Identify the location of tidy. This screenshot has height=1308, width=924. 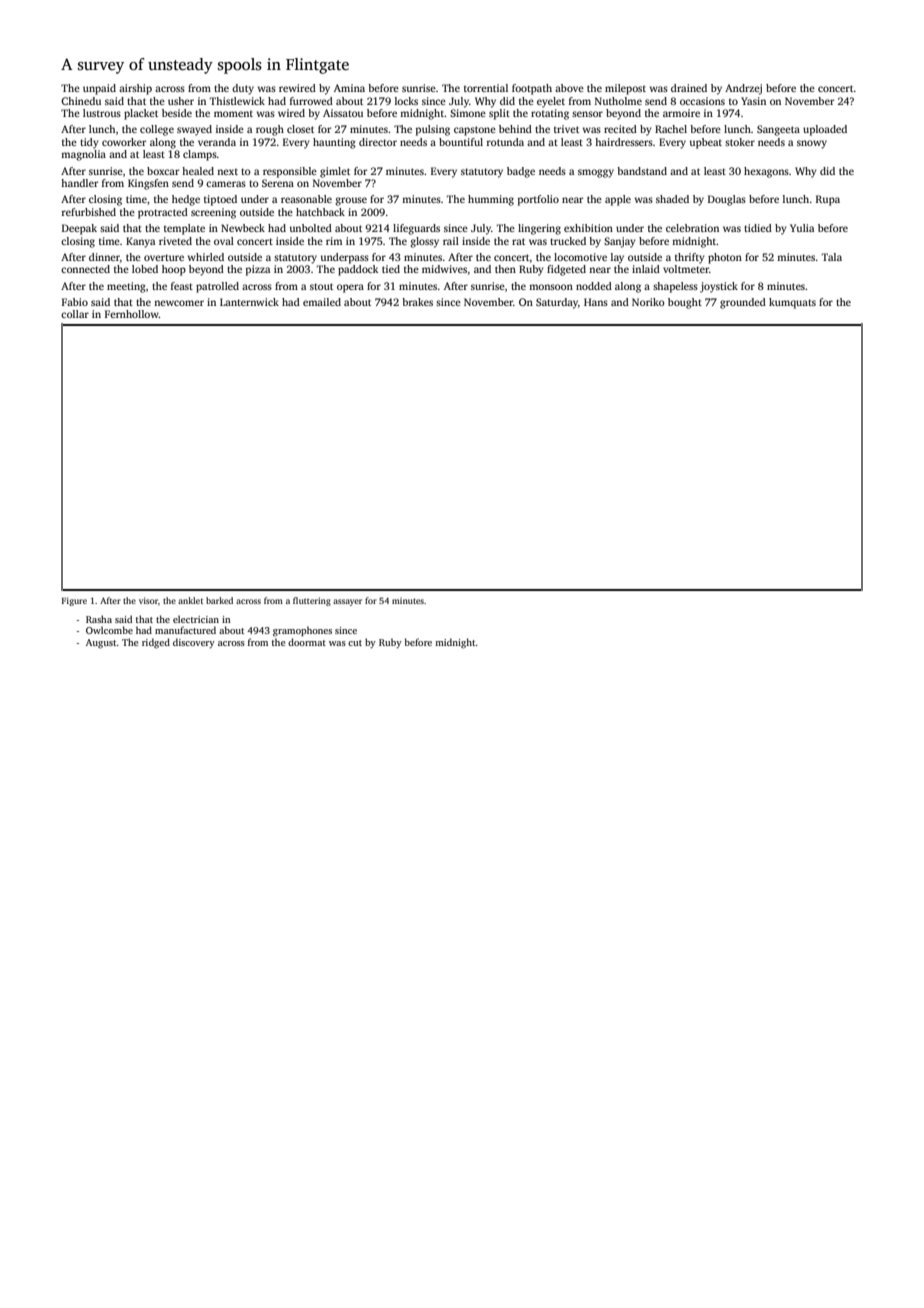
(89, 143).
